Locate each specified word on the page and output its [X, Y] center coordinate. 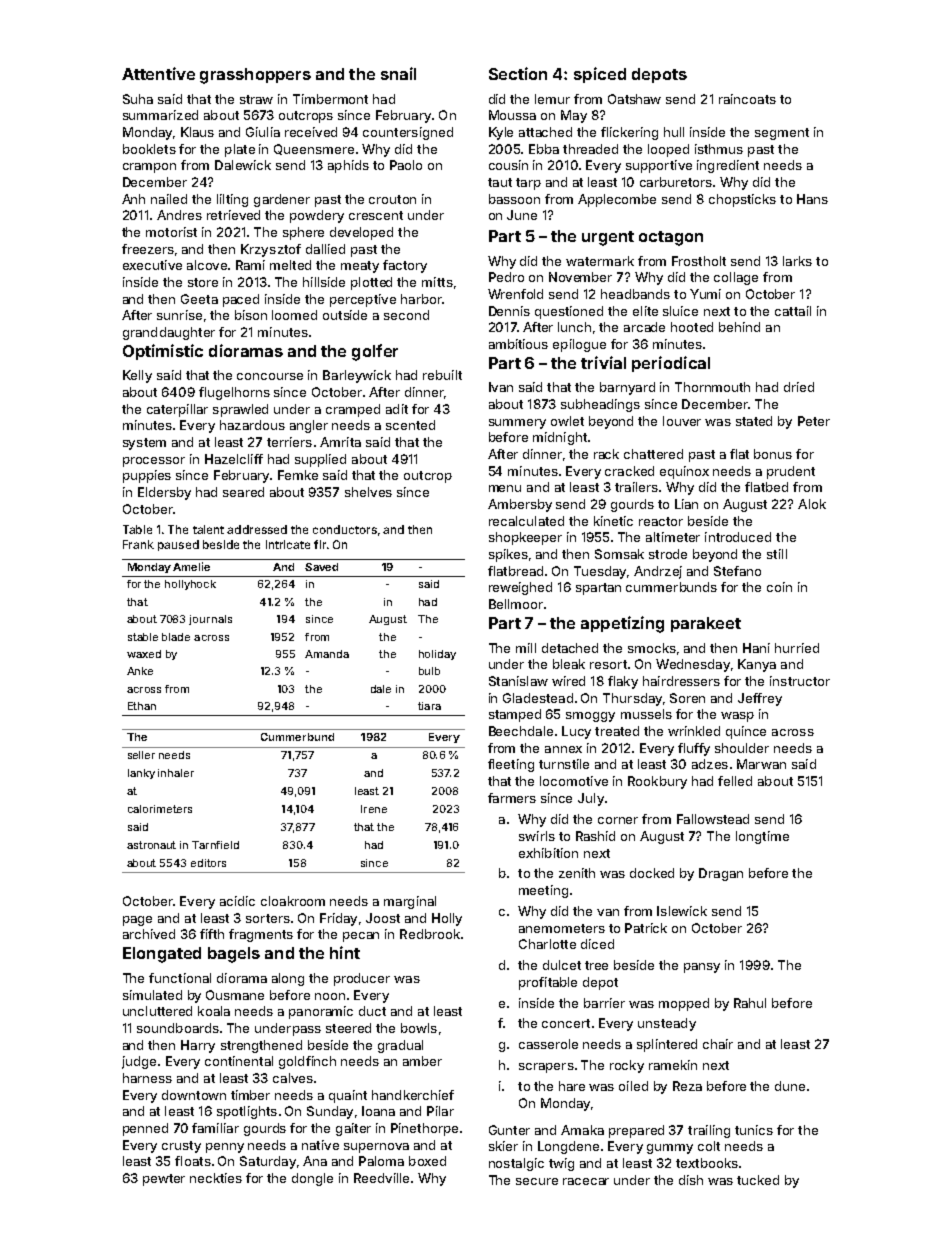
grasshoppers [255, 76]
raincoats [747, 99]
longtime [762, 837]
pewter [164, 1180]
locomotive [574, 781]
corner [618, 820]
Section [518, 73]
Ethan [142, 706]
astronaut [151, 845]
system [144, 444]
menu [505, 488]
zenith [577, 873]
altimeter [673, 537]
